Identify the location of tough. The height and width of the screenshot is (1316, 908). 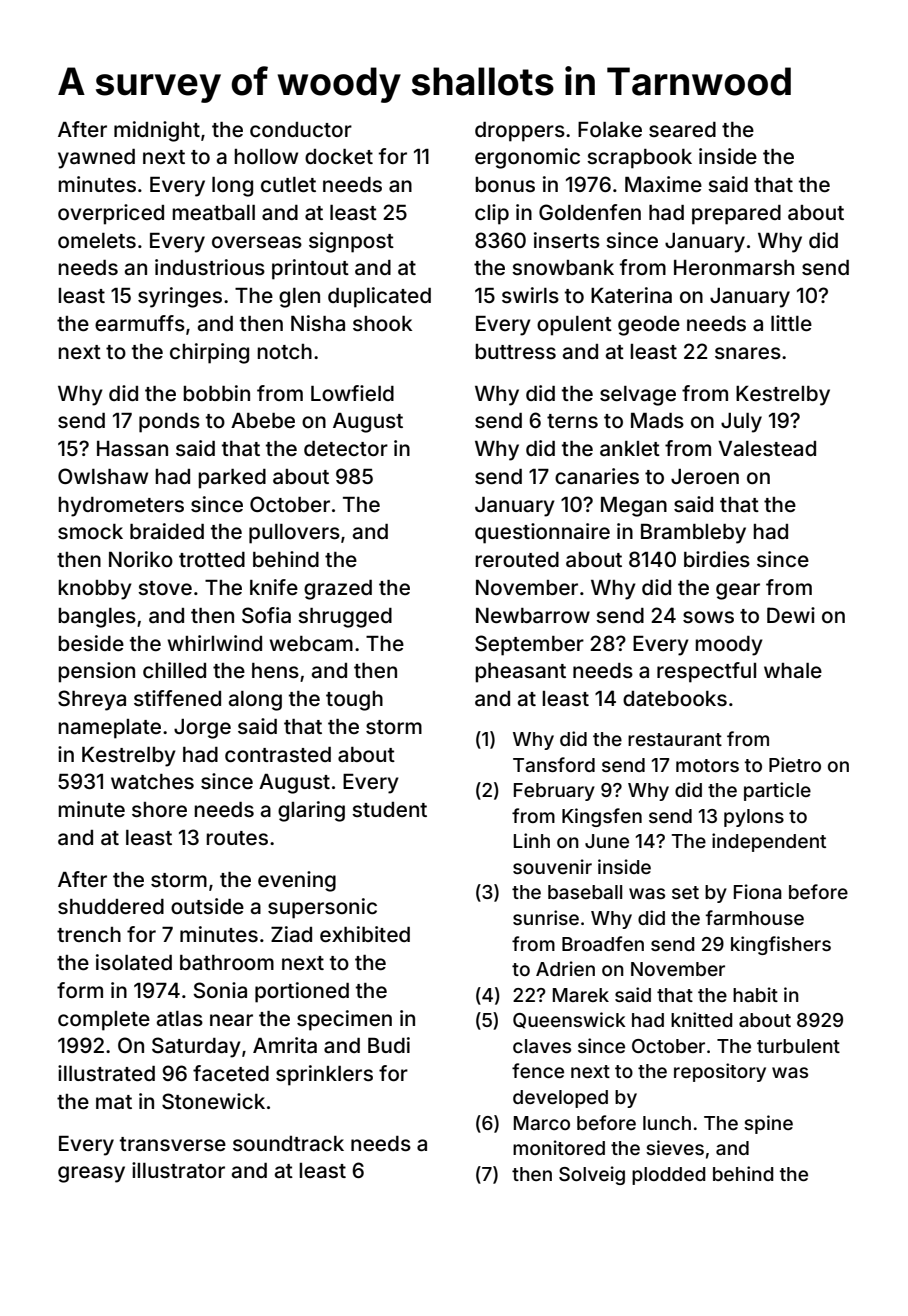
(354, 701).
